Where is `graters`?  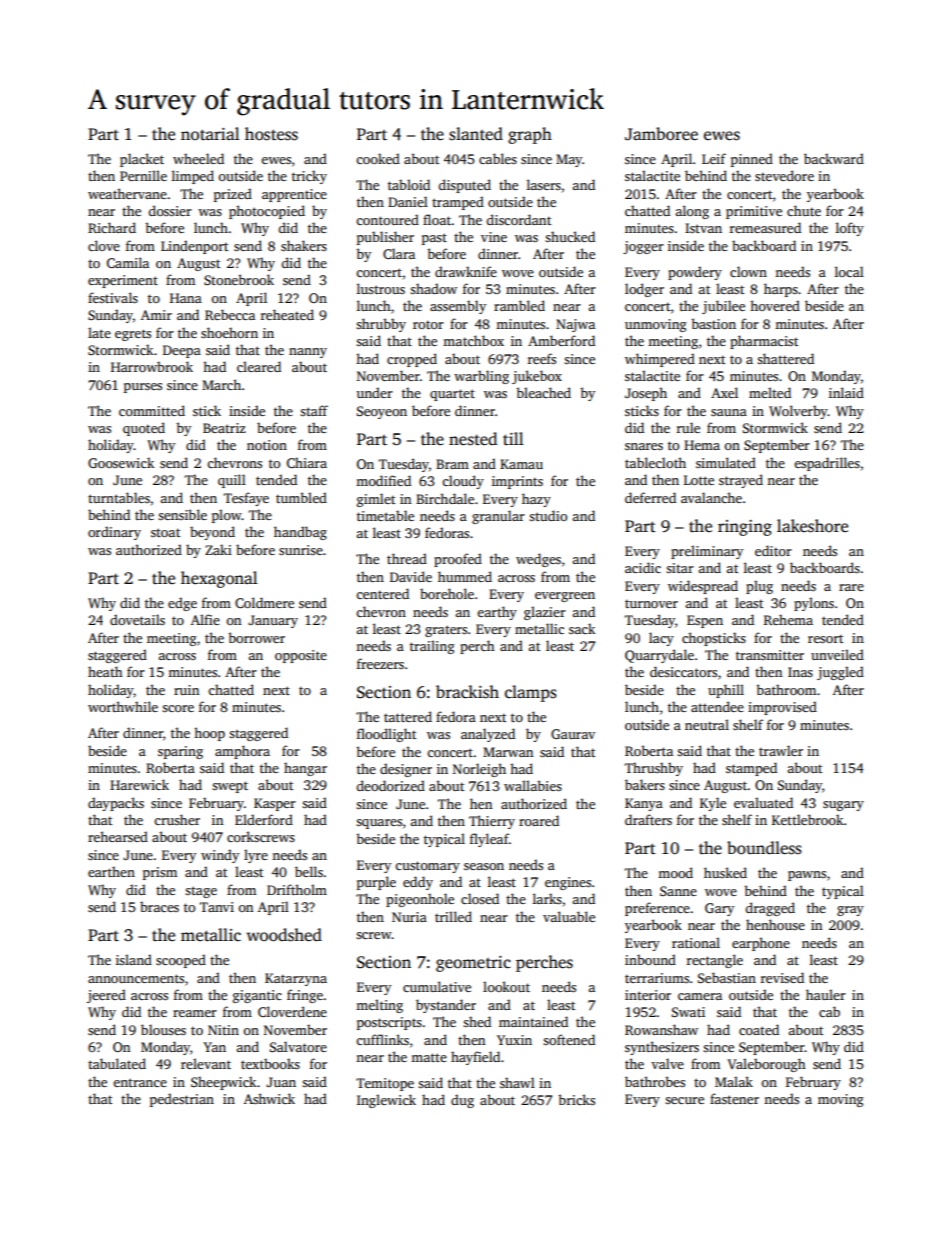
graters is located at coordinates (446, 631).
